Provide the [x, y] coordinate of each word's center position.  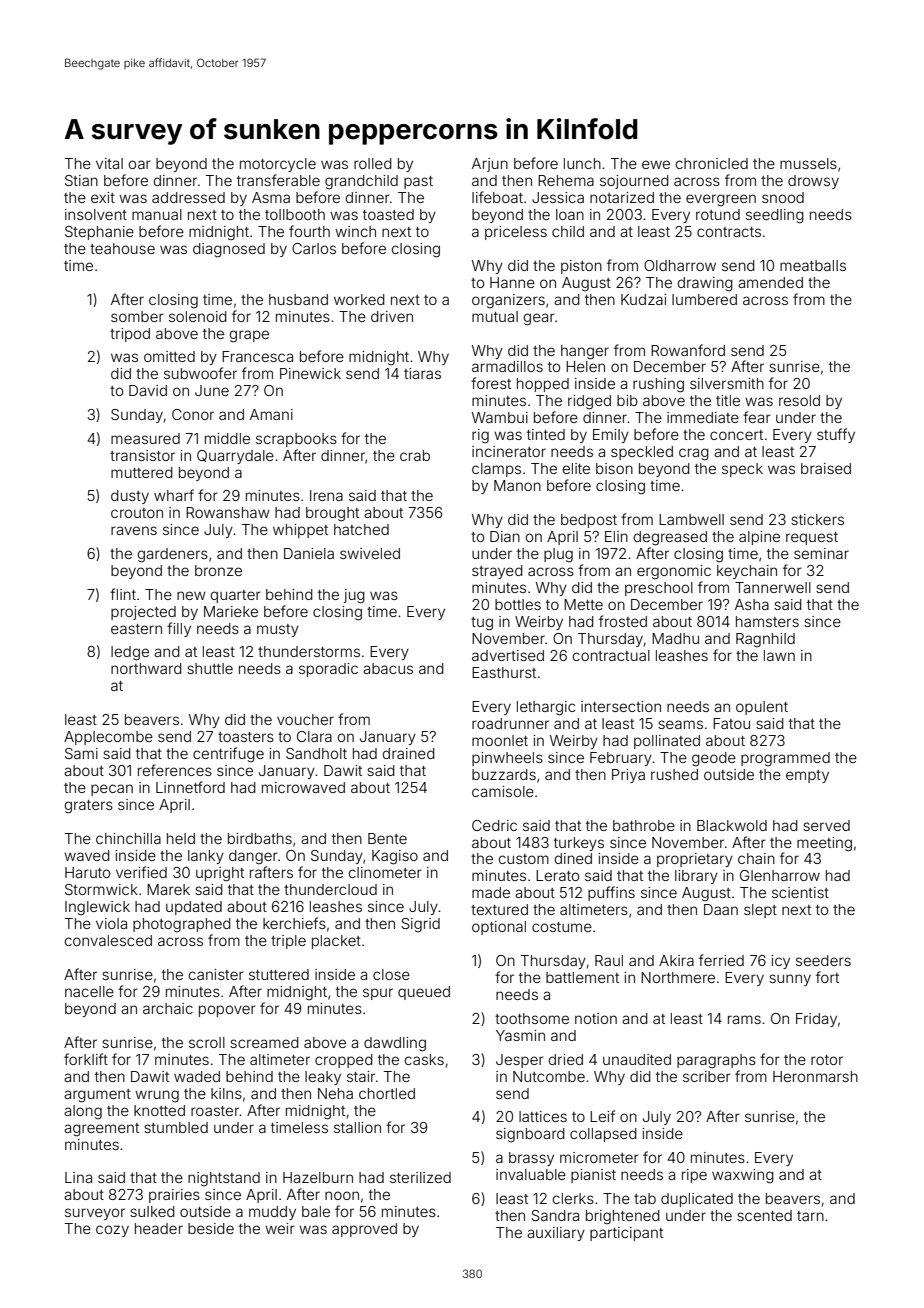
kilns [226, 1093]
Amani [271, 414]
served [826, 825]
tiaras [422, 373]
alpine [759, 538]
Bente [387, 838]
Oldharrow [680, 265]
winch [355, 231]
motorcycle [278, 165]
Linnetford [190, 787]
